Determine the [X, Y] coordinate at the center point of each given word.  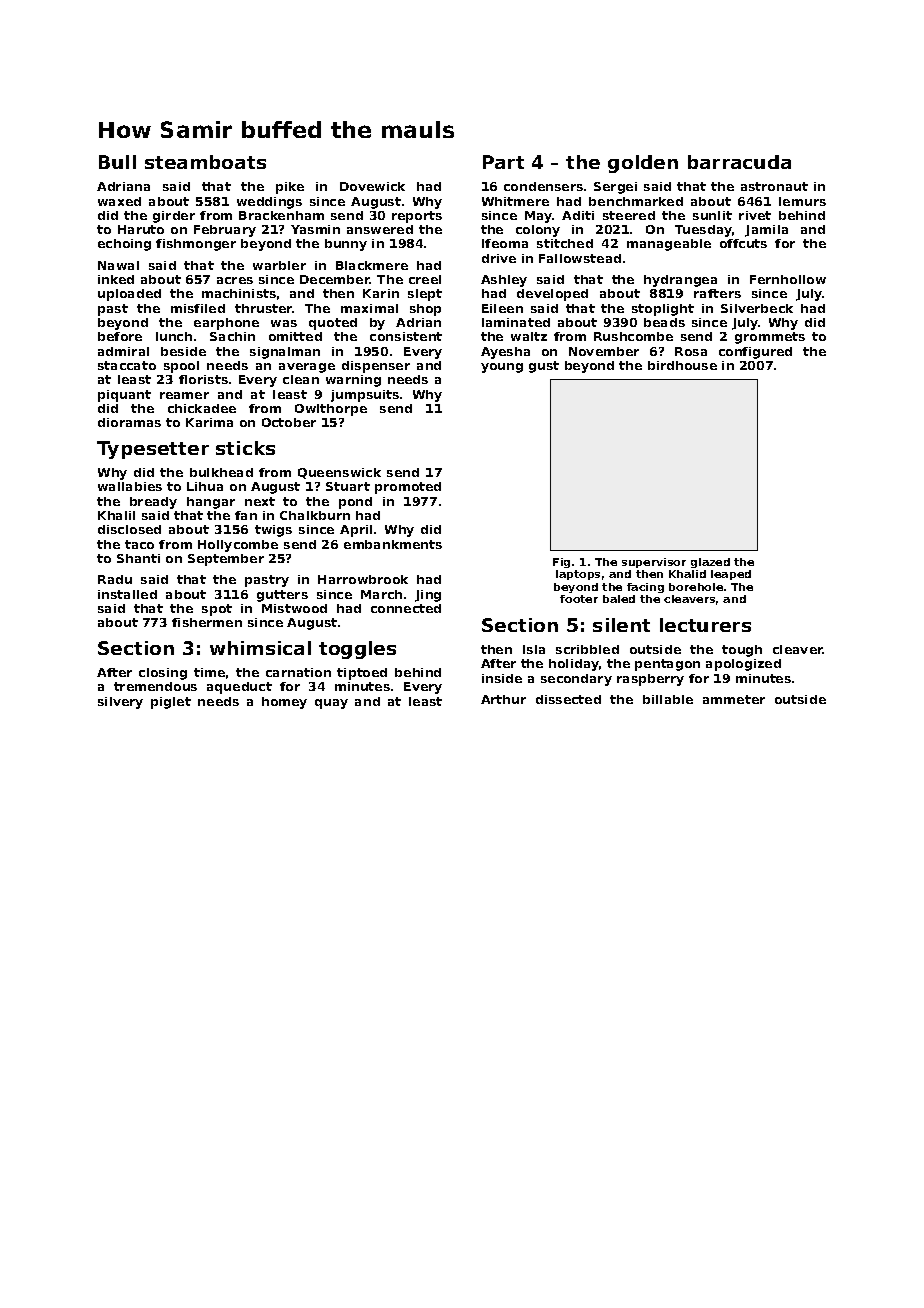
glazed [710, 563]
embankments [393, 544]
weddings [269, 203]
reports [417, 217]
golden [643, 164]
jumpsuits [365, 396]
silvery [120, 703]
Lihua [205, 486]
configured [755, 353]
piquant [124, 396]
